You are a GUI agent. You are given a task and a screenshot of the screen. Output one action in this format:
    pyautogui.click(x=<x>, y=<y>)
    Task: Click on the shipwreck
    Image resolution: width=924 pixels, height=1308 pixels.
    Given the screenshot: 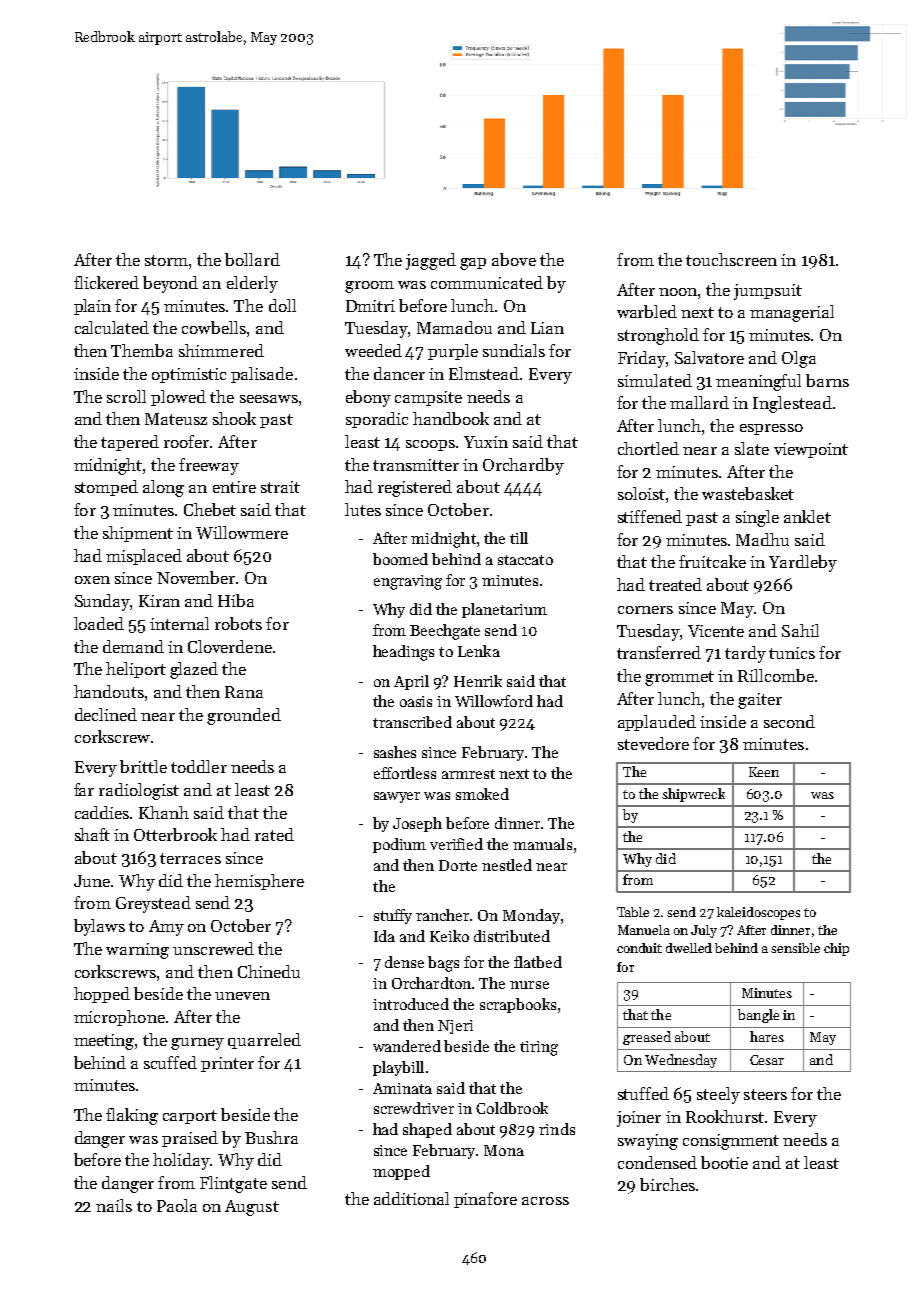 What is the action you would take?
    pyautogui.click(x=693, y=795)
